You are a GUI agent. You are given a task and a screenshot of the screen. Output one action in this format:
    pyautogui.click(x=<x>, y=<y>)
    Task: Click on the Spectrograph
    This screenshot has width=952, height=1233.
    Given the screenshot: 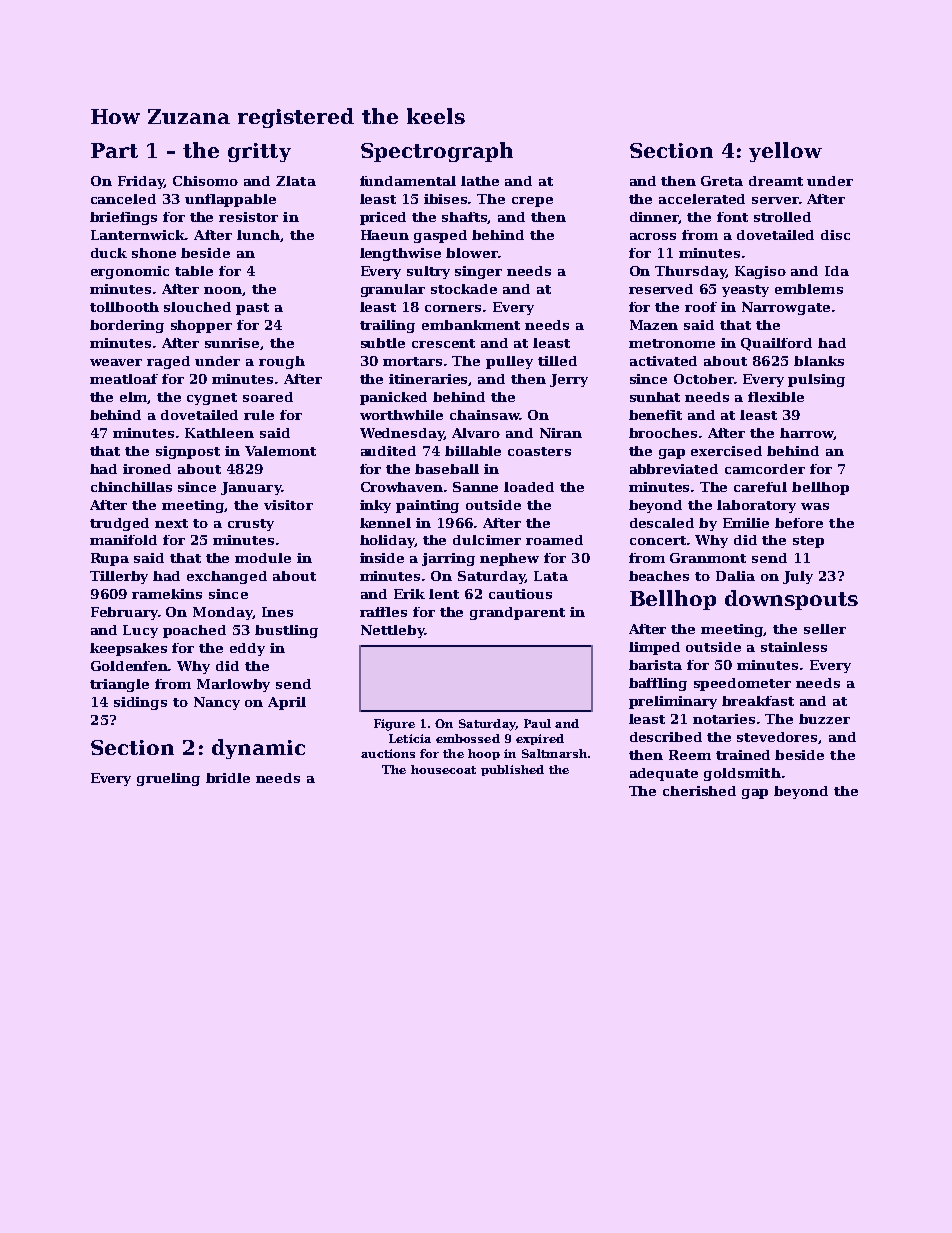 What is the action you would take?
    pyautogui.click(x=437, y=152)
